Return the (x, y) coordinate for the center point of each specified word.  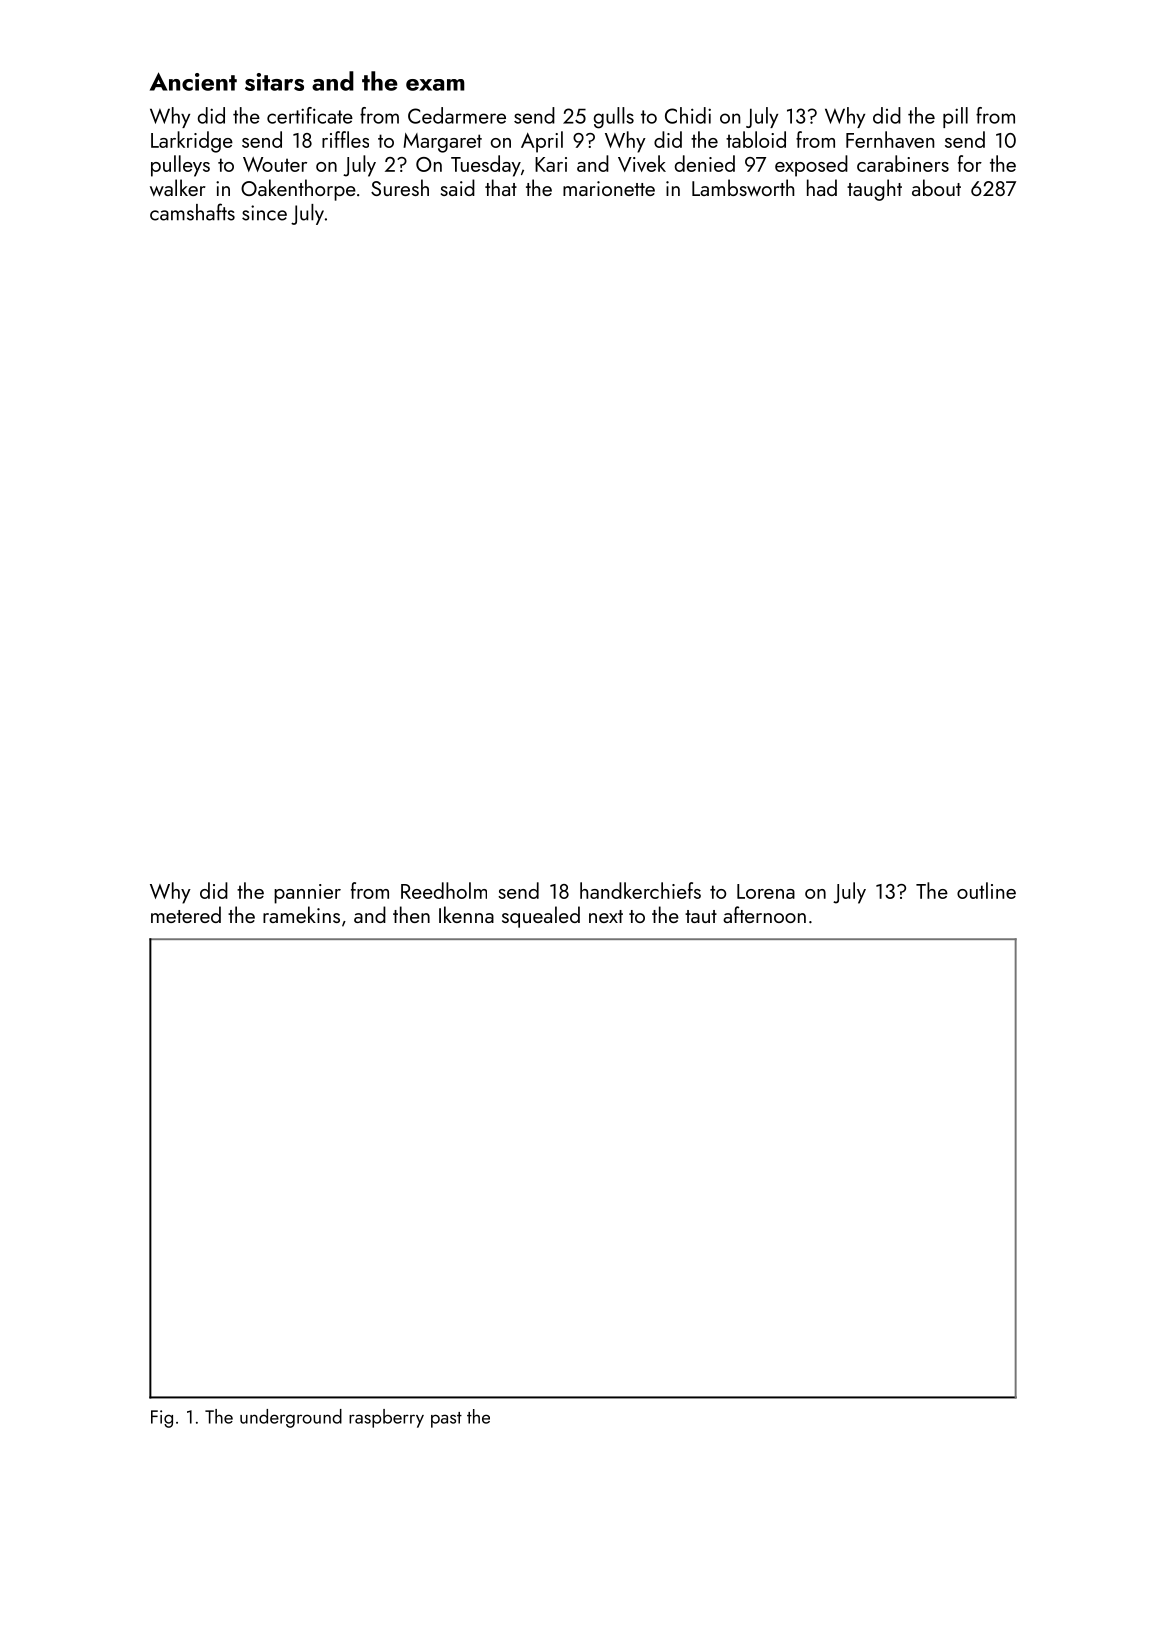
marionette (609, 188)
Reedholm (444, 890)
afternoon (764, 914)
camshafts (192, 212)
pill (955, 117)
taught (874, 190)
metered (186, 914)
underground (291, 1418)
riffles (345, 139)
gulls (614, 118)
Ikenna (466, 914)
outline (986, 890)
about (936, 187)
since (264, 213)
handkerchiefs (640, 890)
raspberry (386, 1418)
